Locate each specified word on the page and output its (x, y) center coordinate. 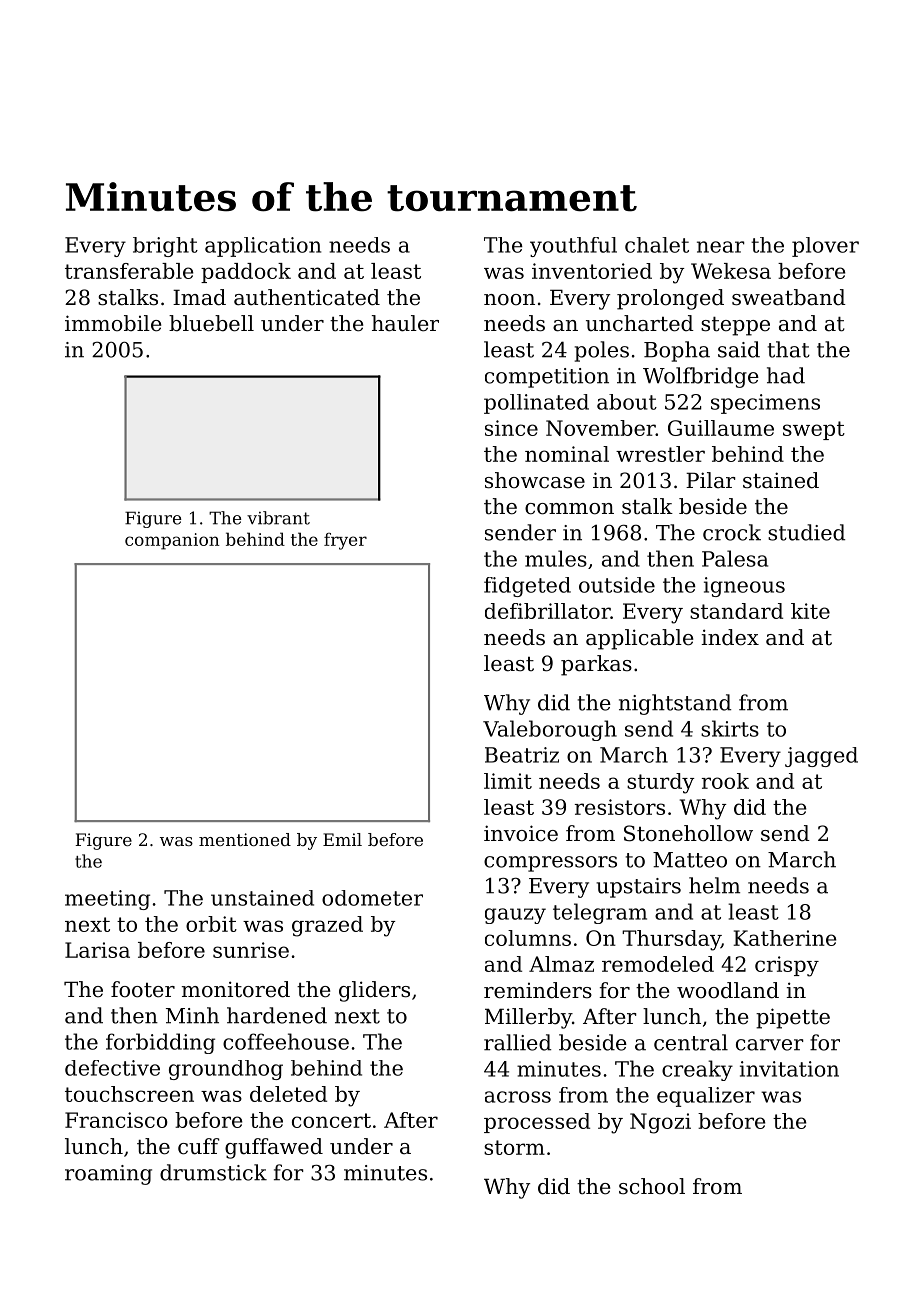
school (652, 1186)
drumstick (213, 1172)
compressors (550, 864)
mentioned (245, 839)
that (789, 349)
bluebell (211, 323)
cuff (199, 1146)
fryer (345, 541)
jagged (821, 757)
